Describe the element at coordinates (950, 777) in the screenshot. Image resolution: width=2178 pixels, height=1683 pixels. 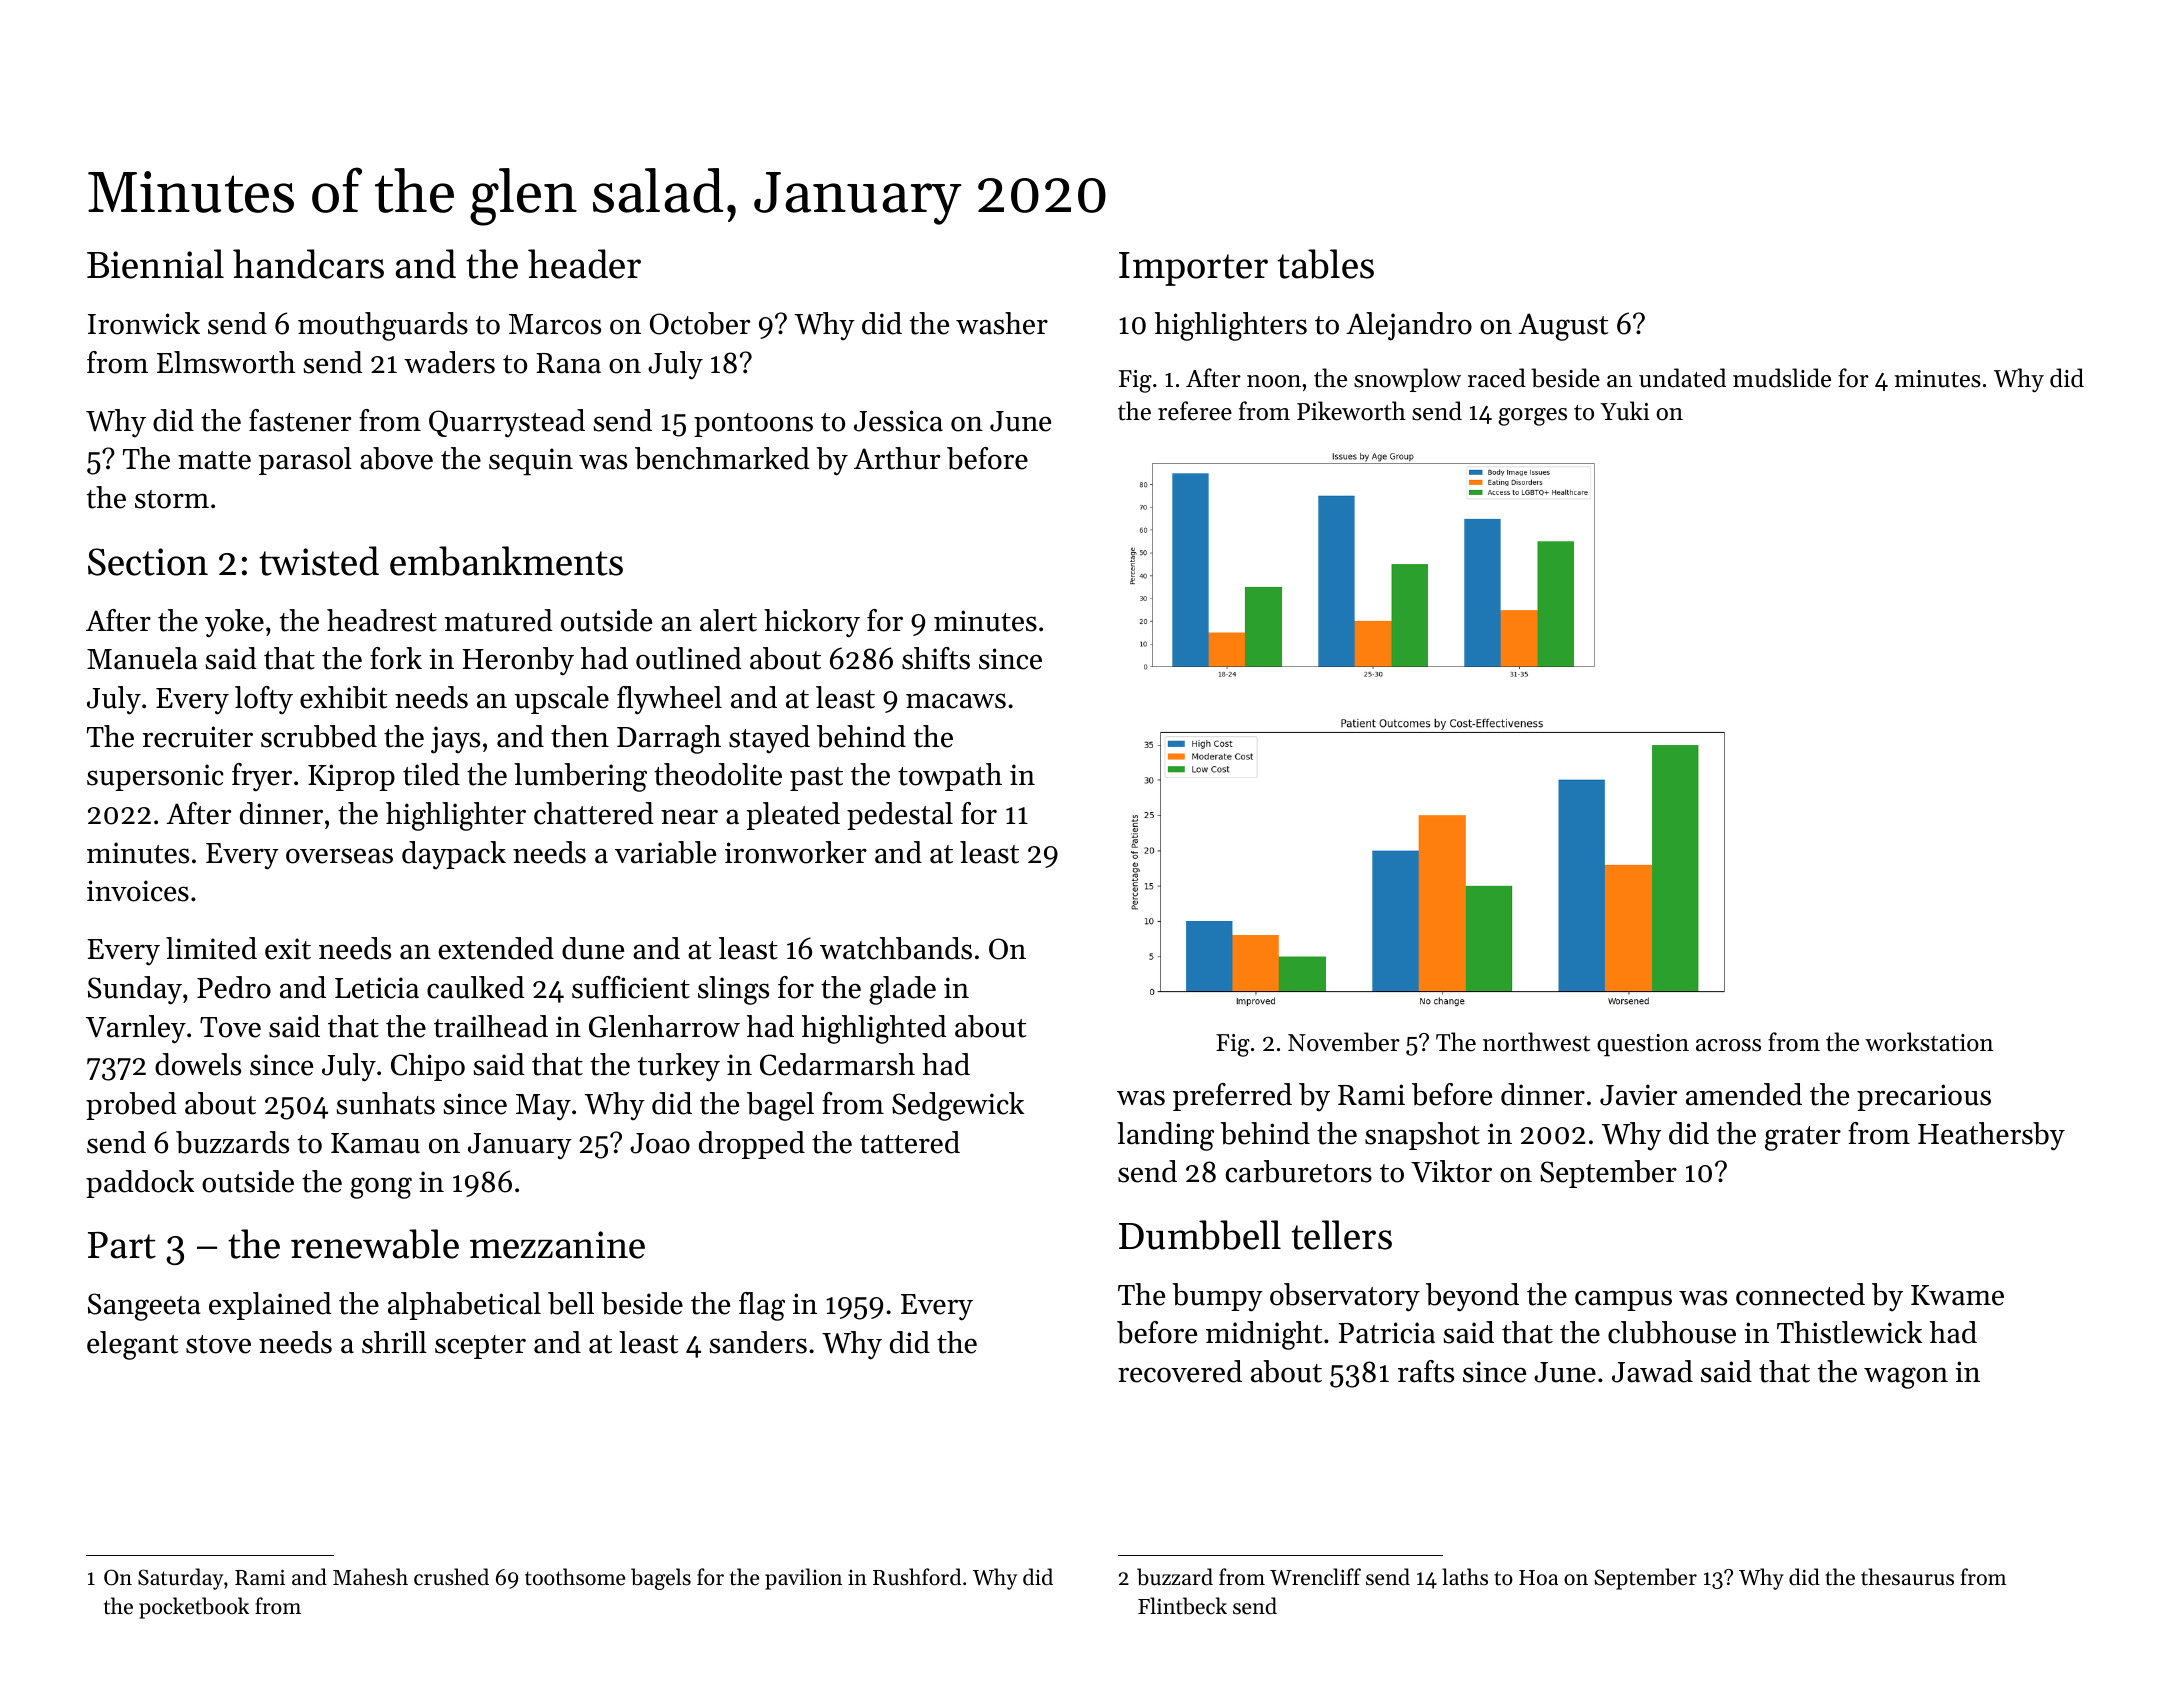
I see `towpath` at that location.
